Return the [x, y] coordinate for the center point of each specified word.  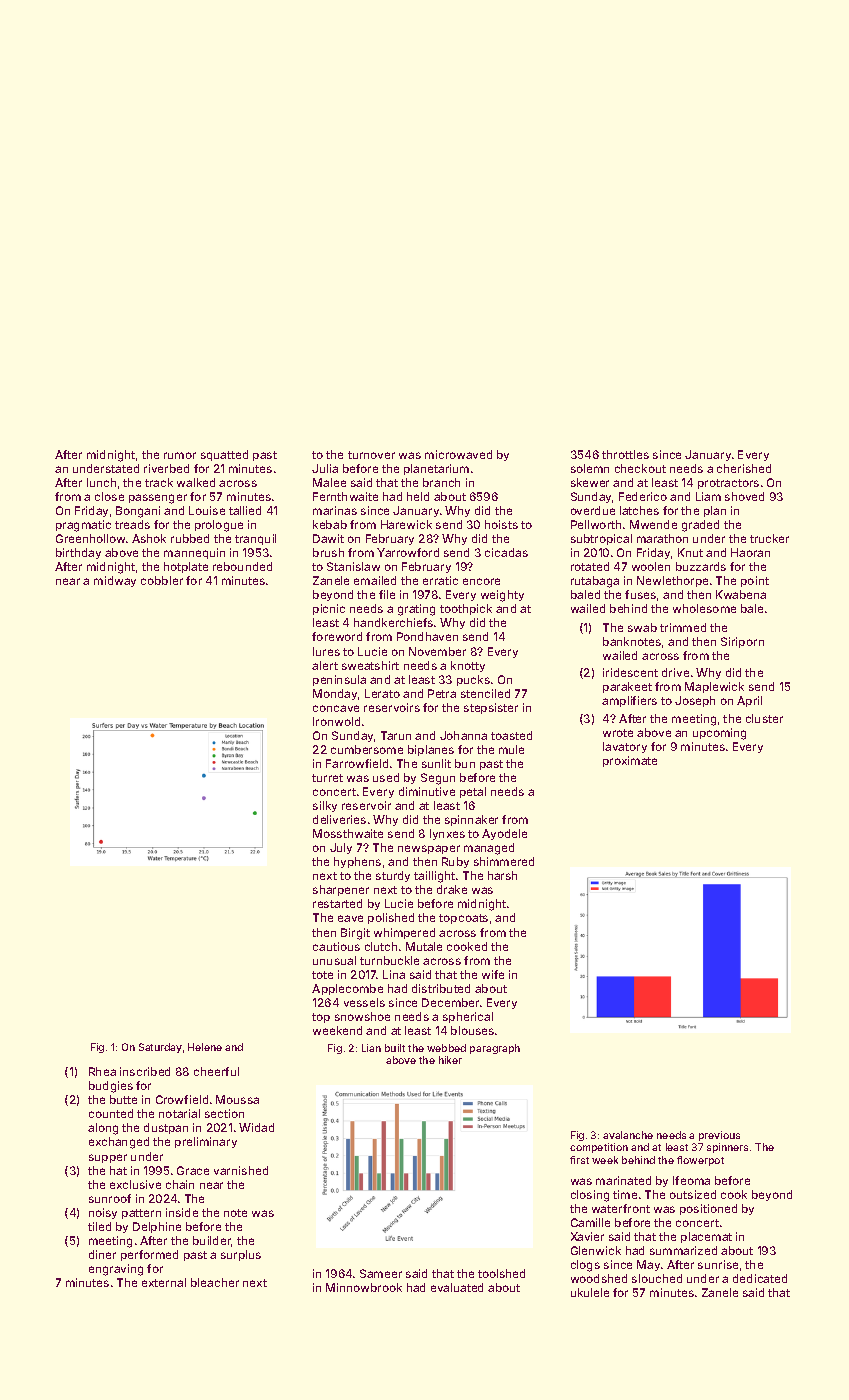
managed [489, 849]
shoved [744, 496]
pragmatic [83, 526]
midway [115, 581]
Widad [256, 1127]
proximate [630, 761]
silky [325, 806]
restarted [337, 903]
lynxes [447, 834]
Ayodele [504, 834]
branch [441, 482]
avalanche [628, 1135]
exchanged [119, 1143]
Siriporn [742, 642]
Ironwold [336, 721]
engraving [116, 1270]
